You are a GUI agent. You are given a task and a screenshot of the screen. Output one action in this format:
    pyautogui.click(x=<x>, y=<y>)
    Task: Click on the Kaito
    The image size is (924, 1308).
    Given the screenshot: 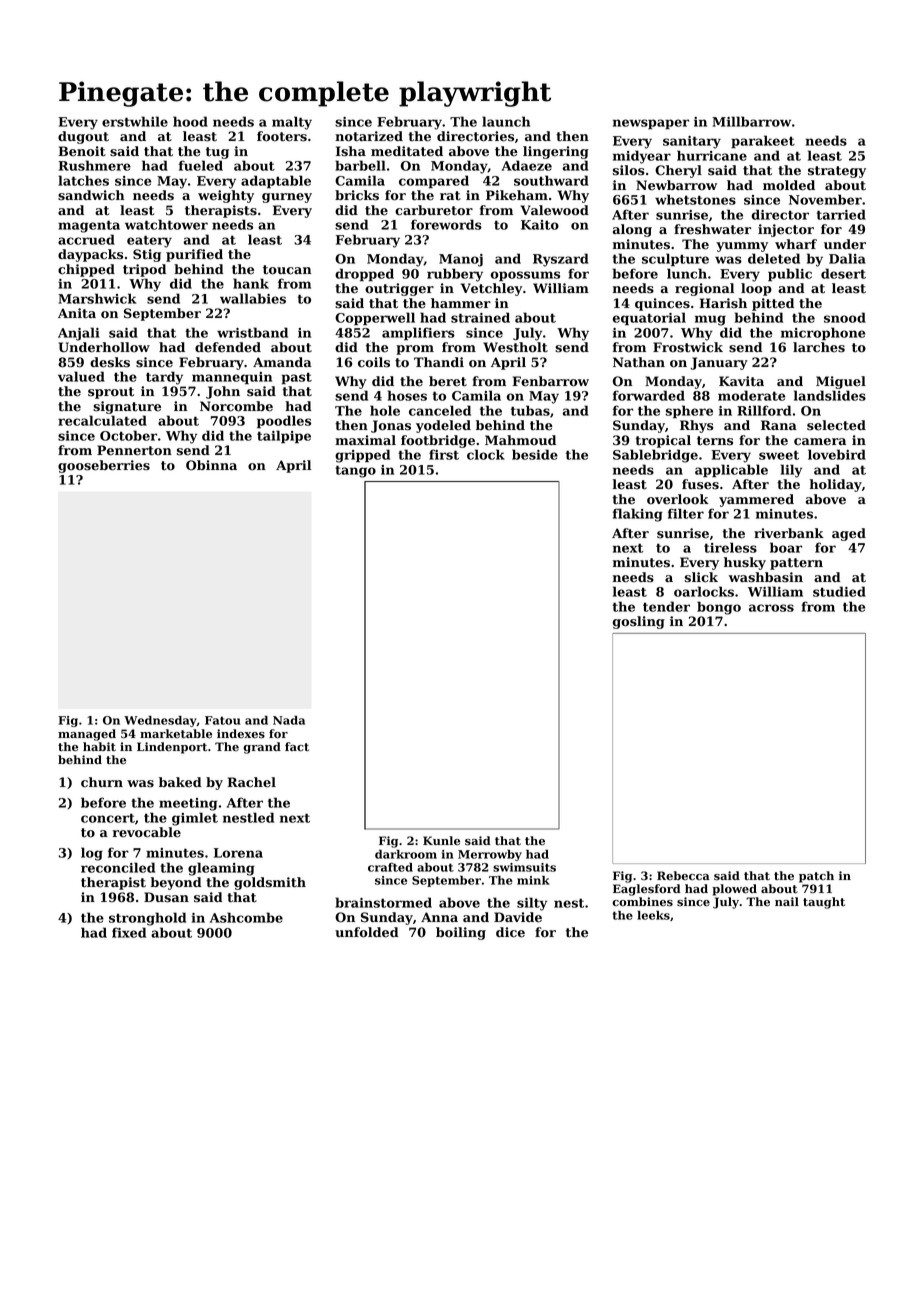 What is the action you would take?
    pyautogui.click(x=540, y=225)
